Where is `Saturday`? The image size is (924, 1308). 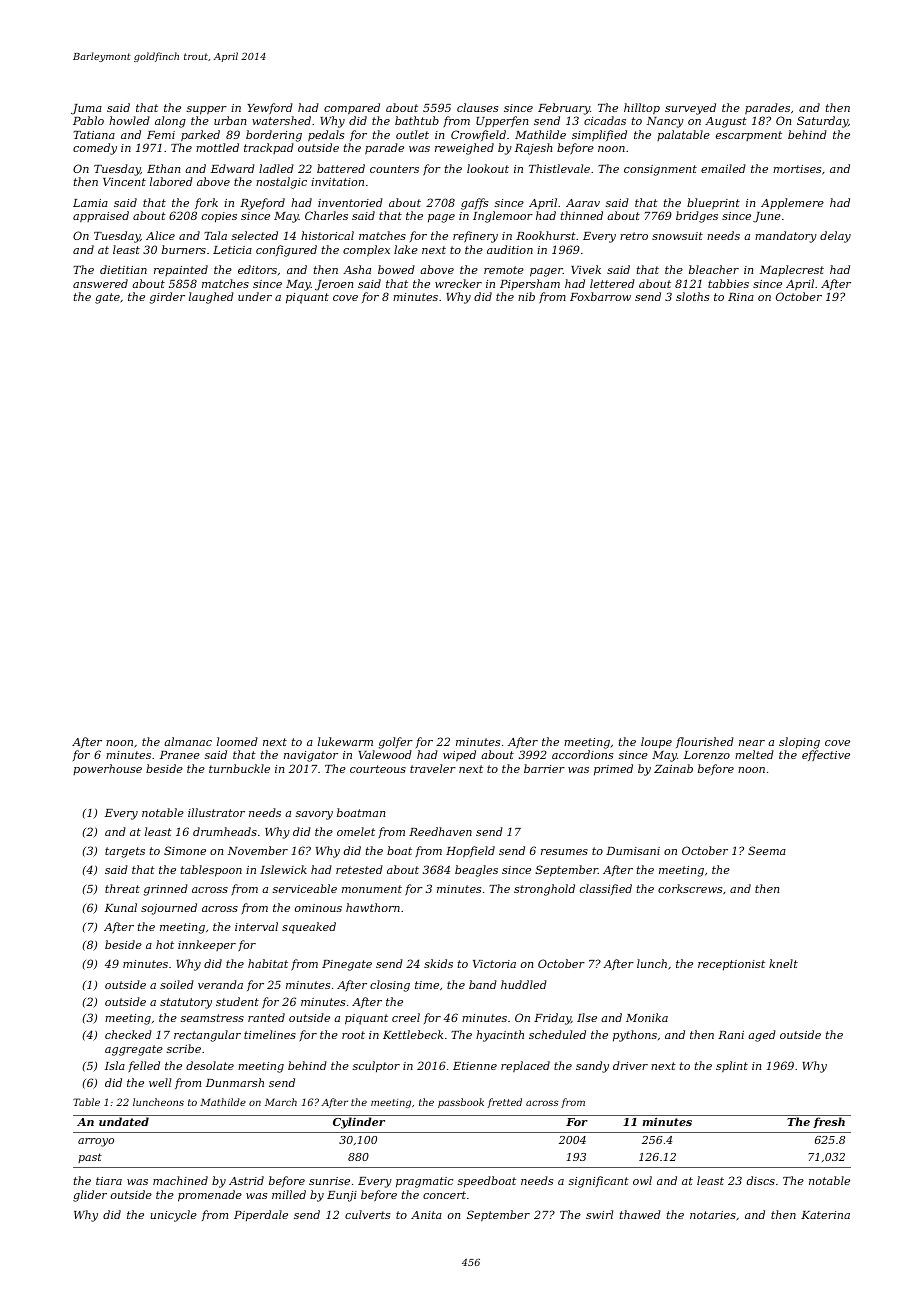 Saturday is located at coordinates (822, 122).
